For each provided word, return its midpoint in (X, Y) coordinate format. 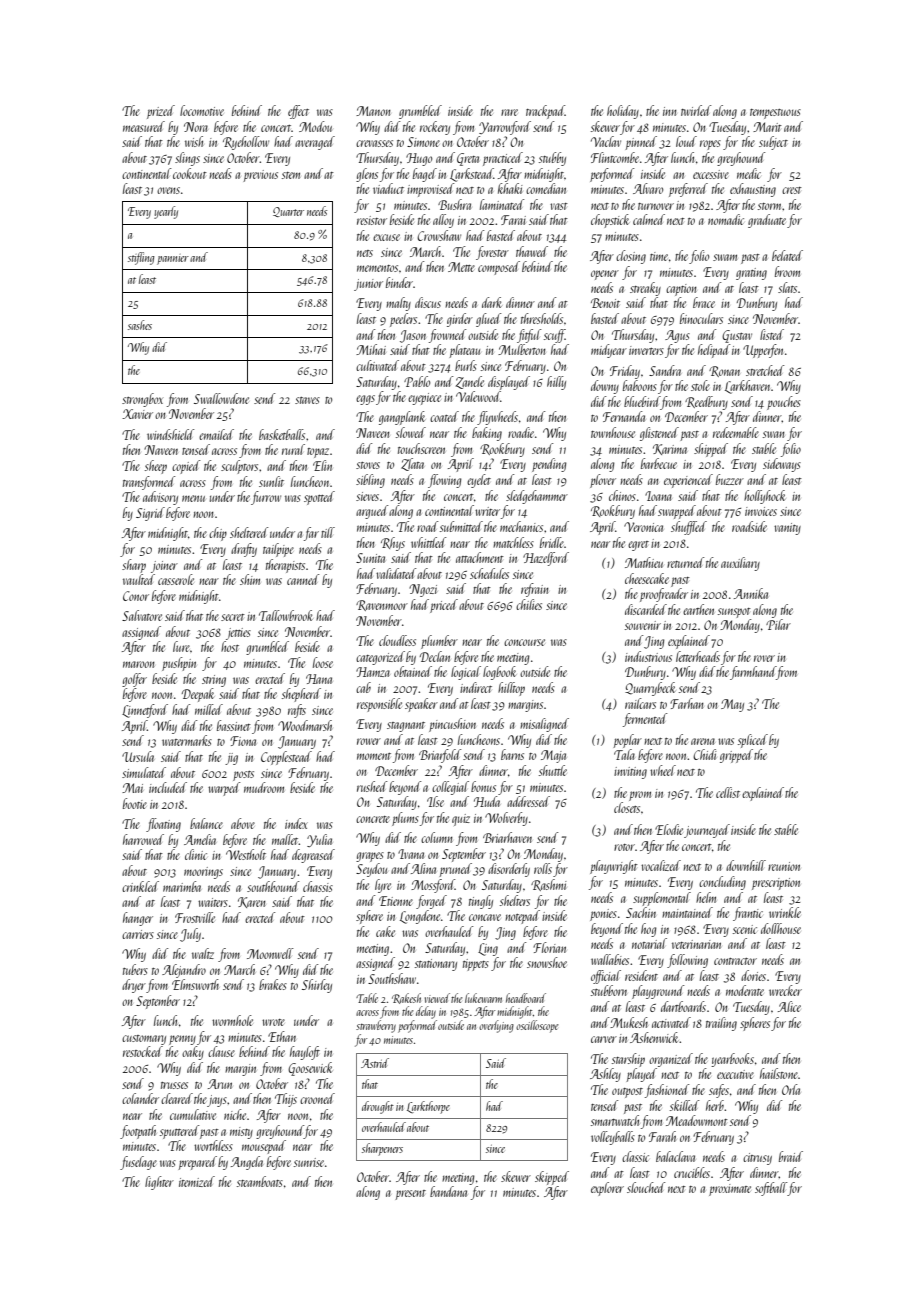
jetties (238, 634)
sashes (140, 325)
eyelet (479, 481)
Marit (767, 127)
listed (772, 334)
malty (398, 304)
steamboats (260, 1181)
